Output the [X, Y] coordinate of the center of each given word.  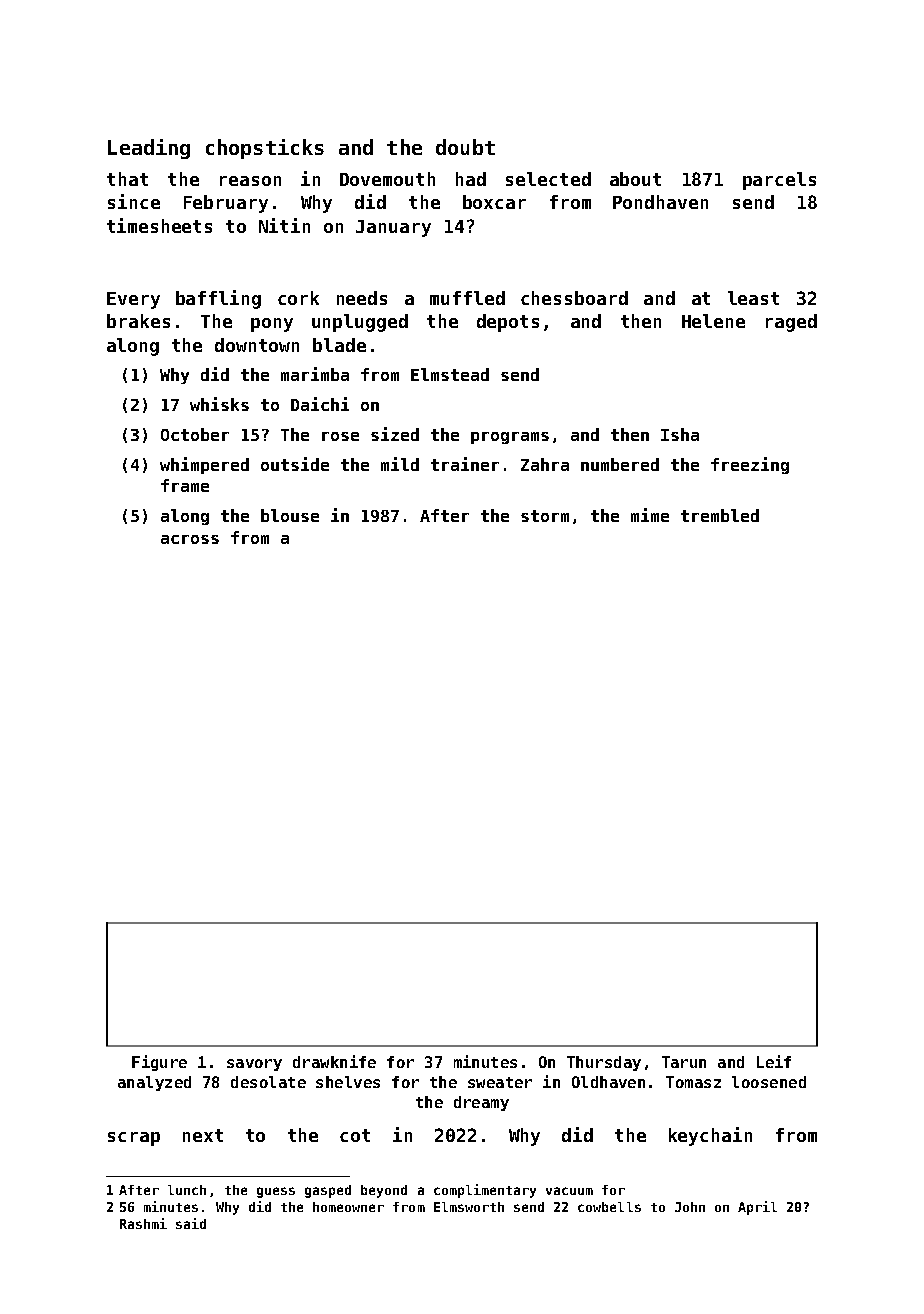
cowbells [609, 1207]
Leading [149, 149]
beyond [384, 1191]
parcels [779, 181]
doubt [465, 147]
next [203, 1135]
